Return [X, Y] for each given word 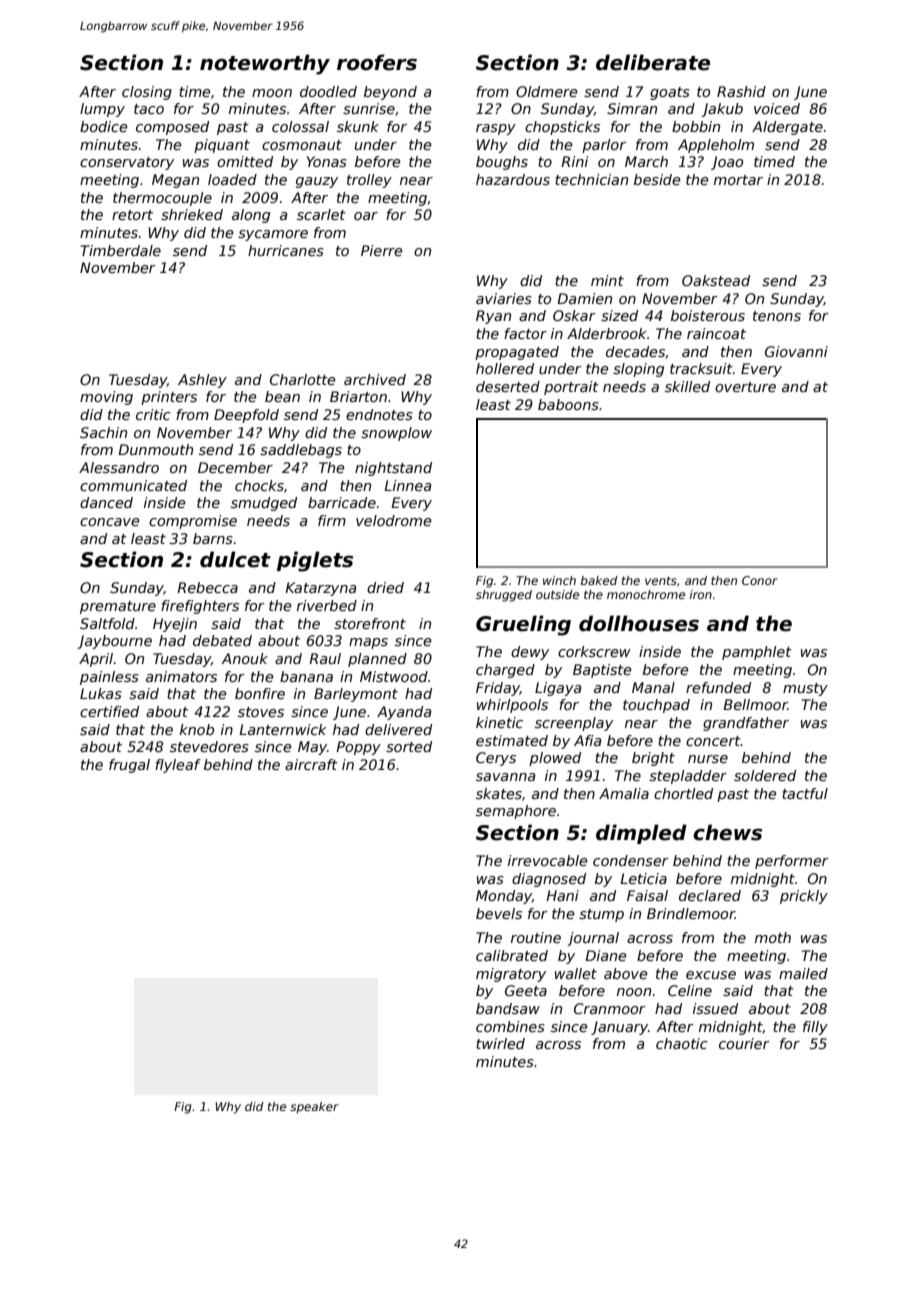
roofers [377, 62]
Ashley [202, 381]
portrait [571, 388]
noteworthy [265, 64]
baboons [568, 404]
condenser [631, 860]
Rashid [741, 91]
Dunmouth [155, 449]
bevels [499, 913]
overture [745, 387]
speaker [314, 1108]
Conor [760, 580]
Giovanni [796, 351]
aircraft [311, 764]
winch [559, 580]
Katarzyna [321, 589]
